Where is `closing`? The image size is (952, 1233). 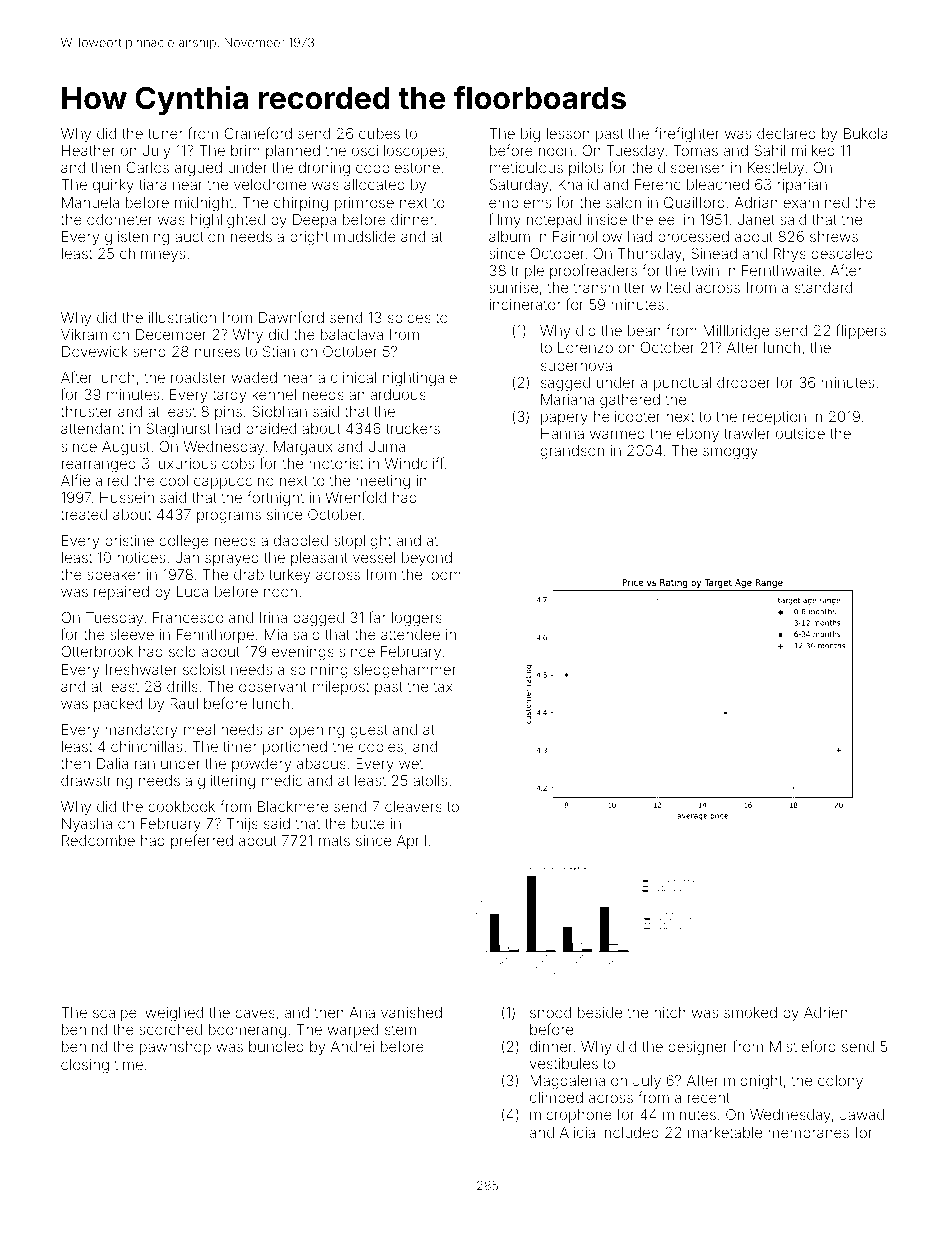 closing is located at coordinates (85, 1066).
